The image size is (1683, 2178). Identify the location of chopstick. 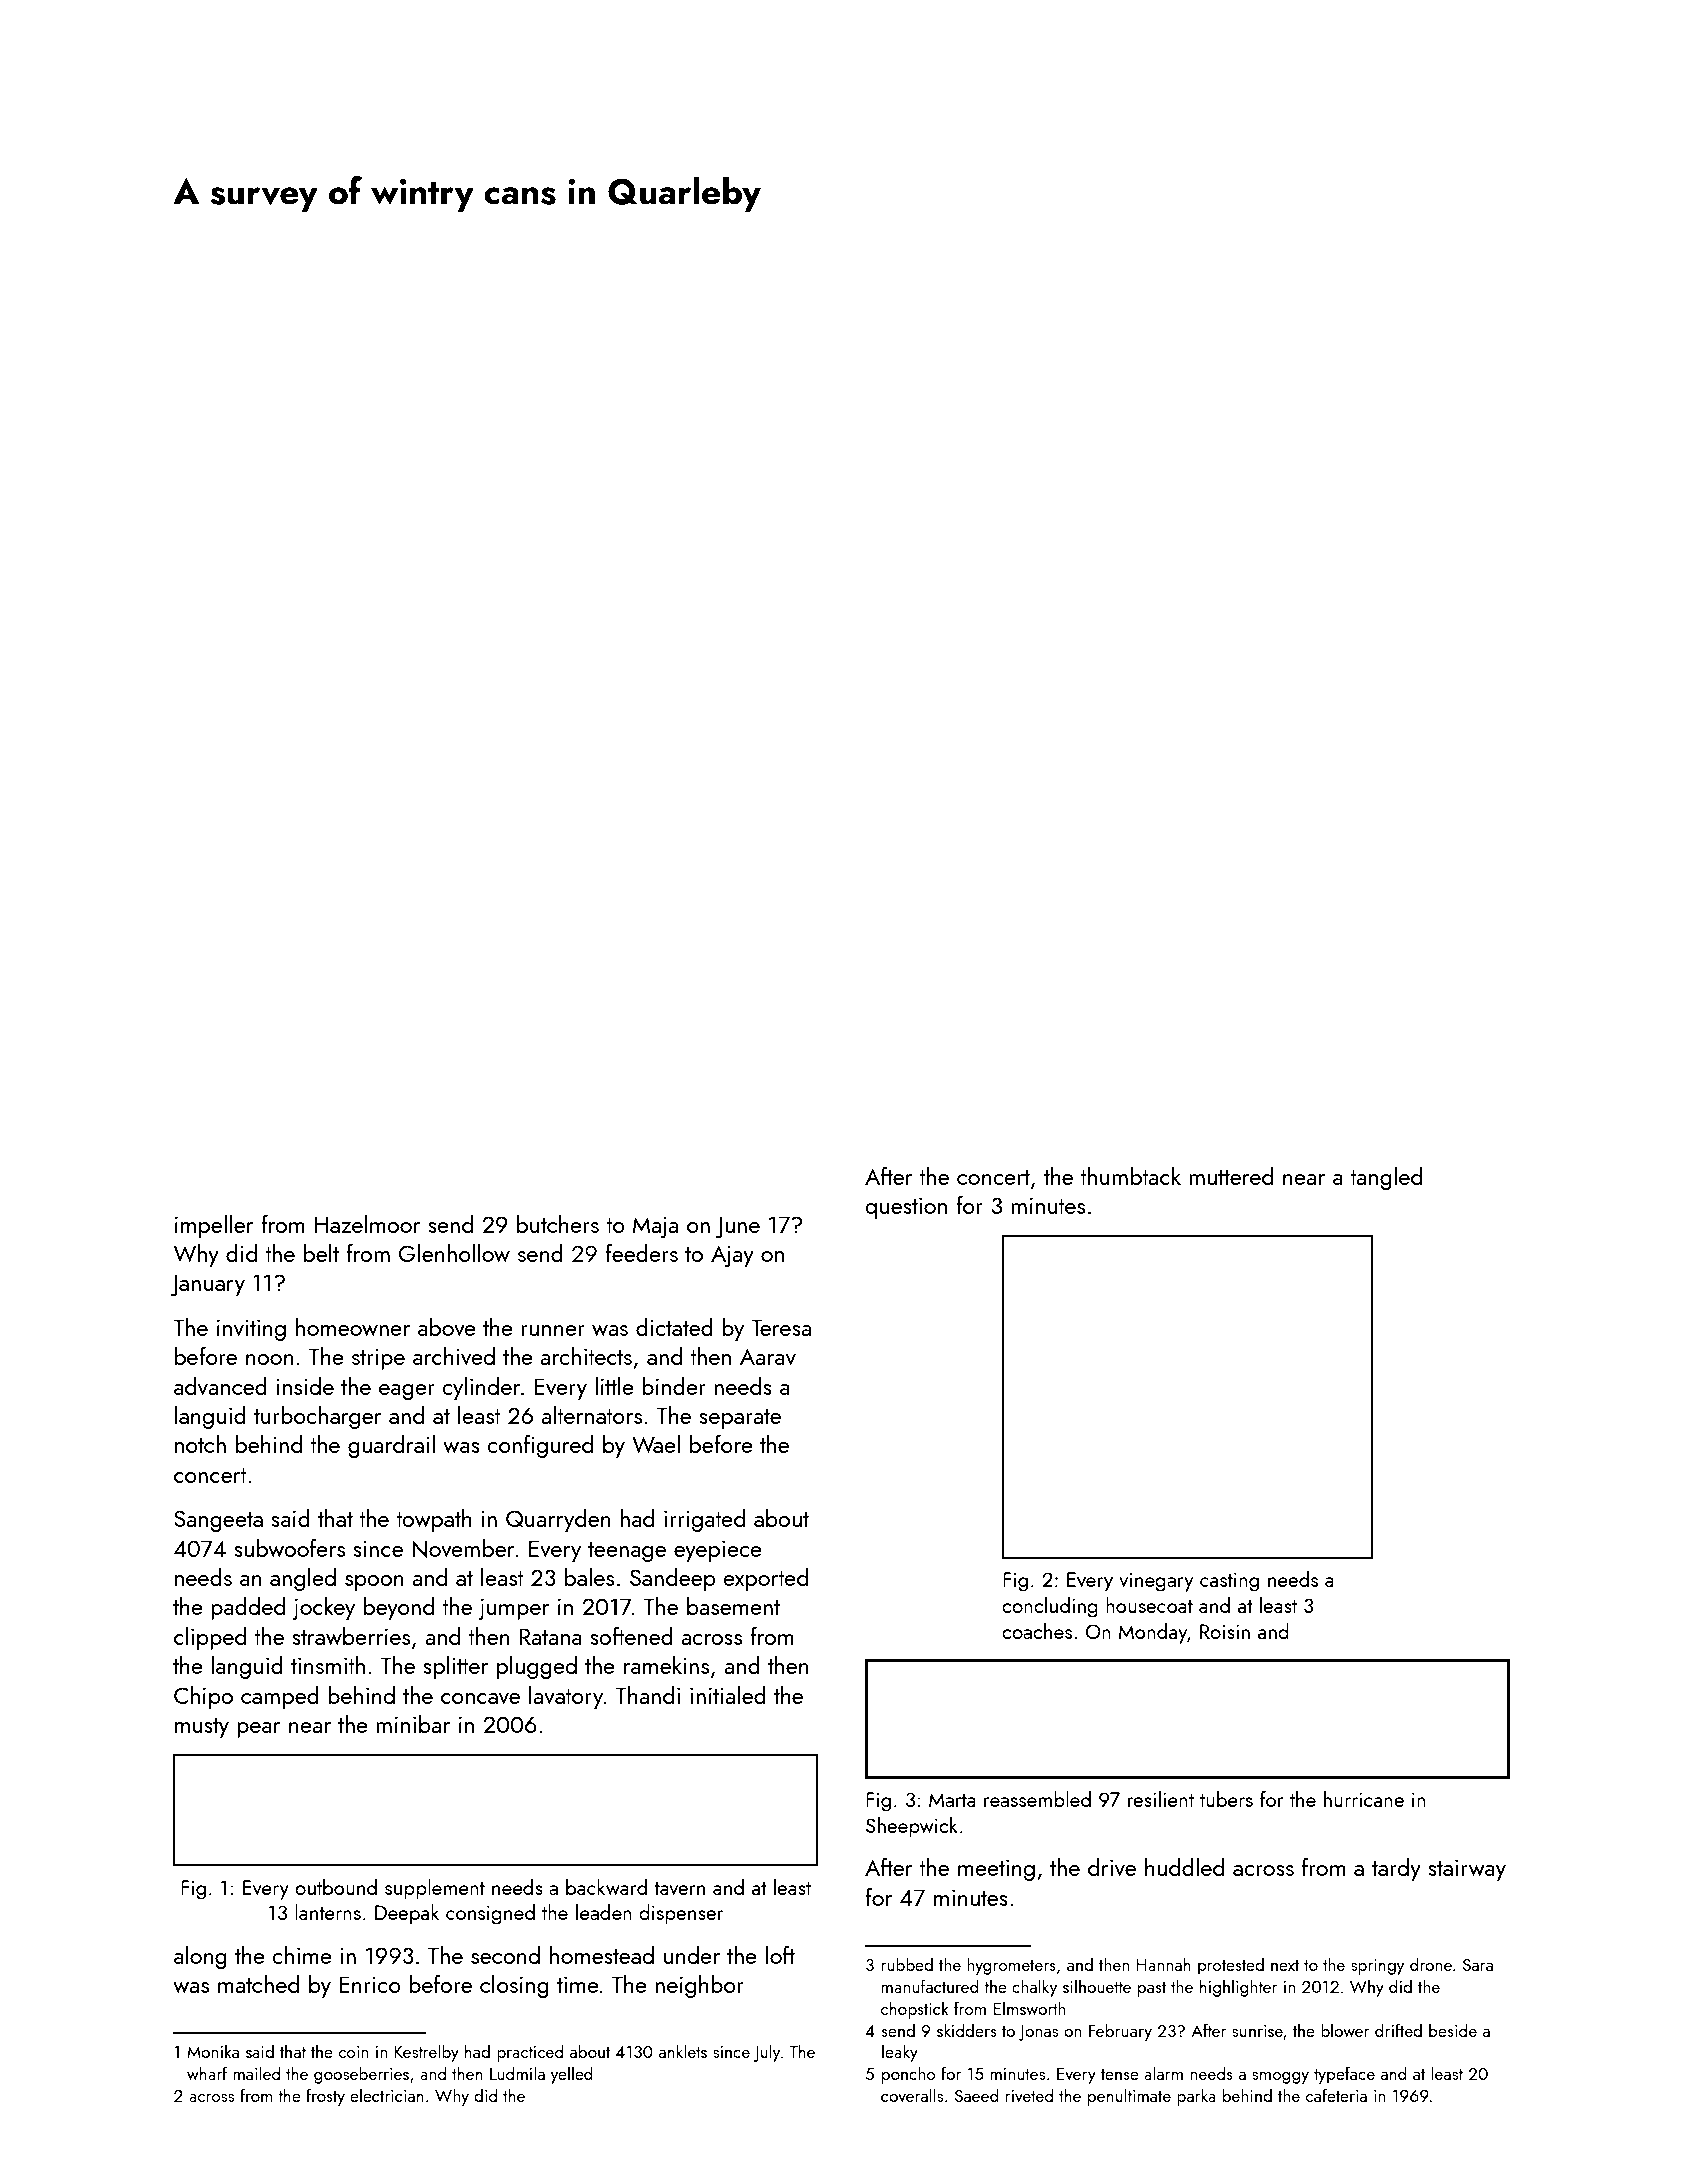
(915, 2010).
